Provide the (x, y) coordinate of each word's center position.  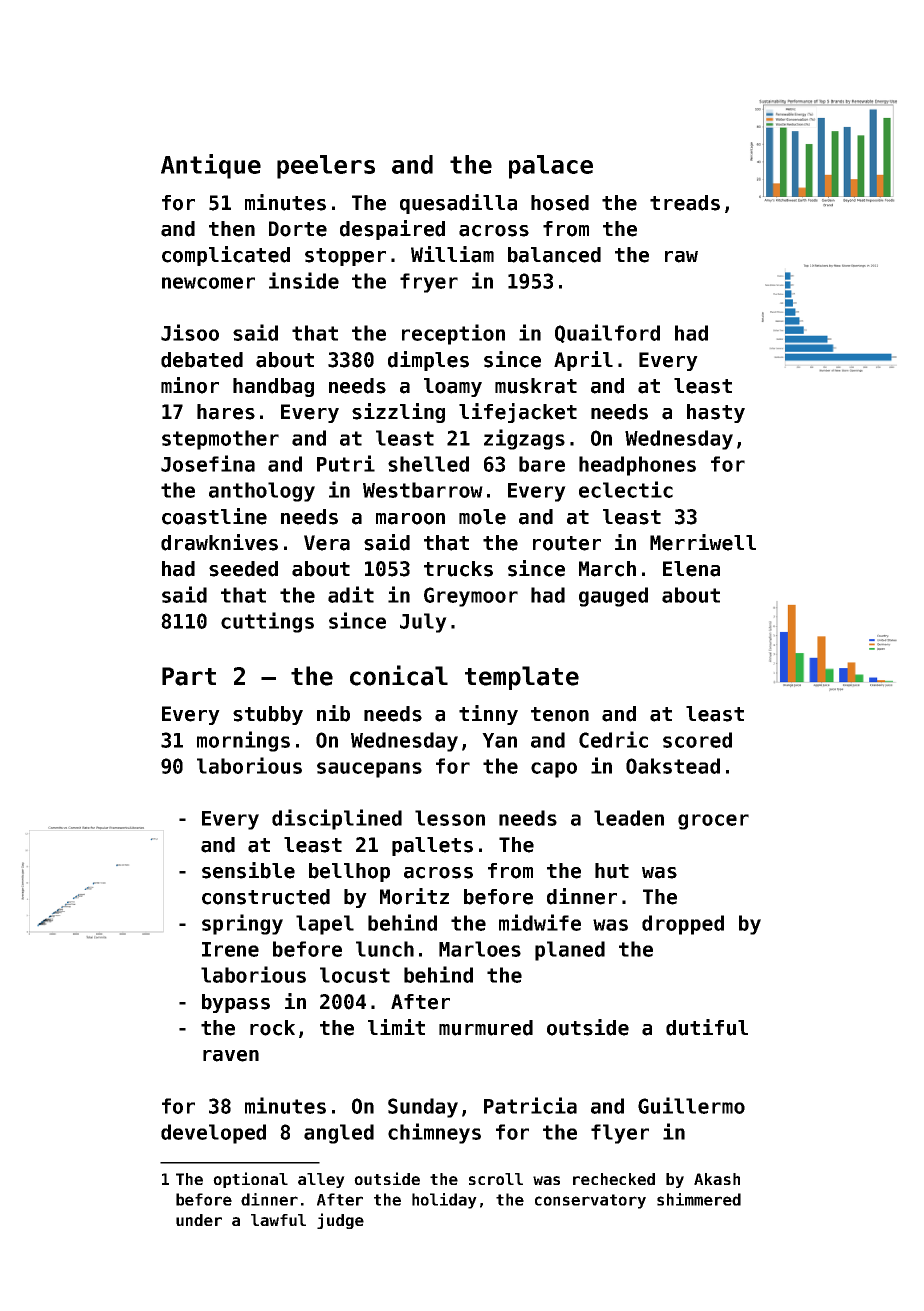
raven (231, 1056)
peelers (326, 167)
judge (340, 1221)
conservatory (590, 1201)
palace (551, 167)
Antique (211, 166)
